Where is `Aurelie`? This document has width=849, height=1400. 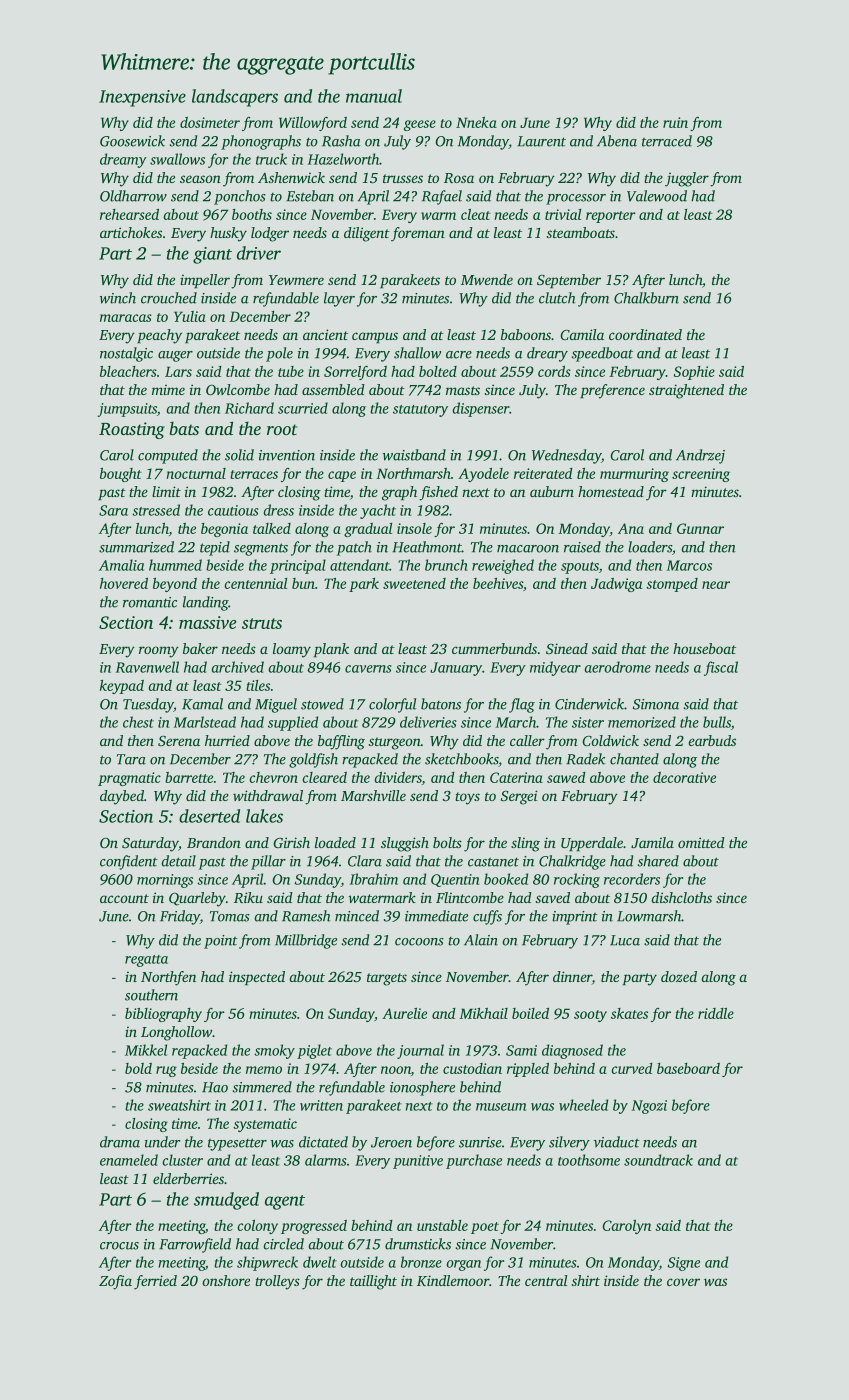
Aurelie is located at coordinates (404, 1013).
